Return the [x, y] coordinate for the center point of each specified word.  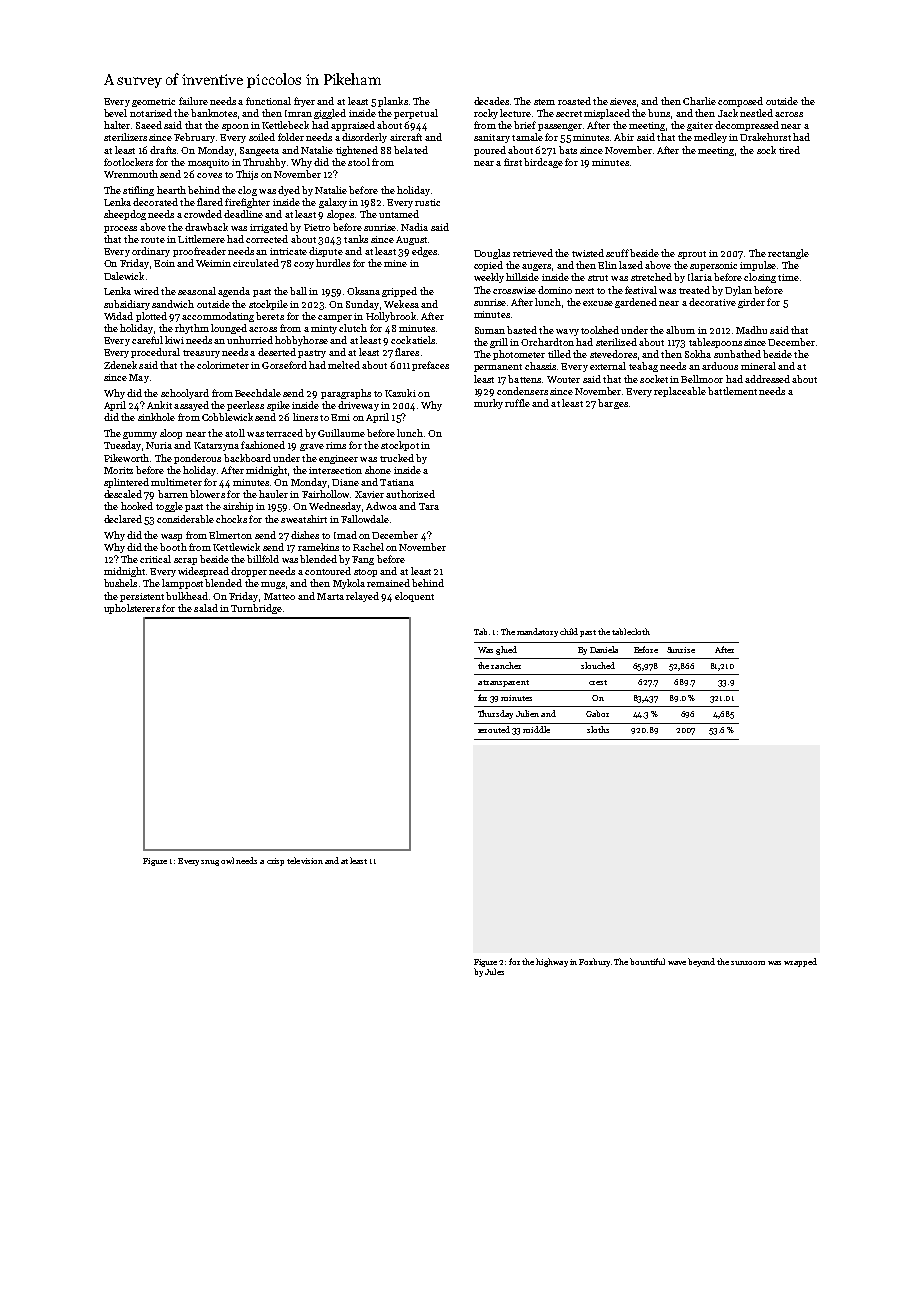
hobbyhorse [301, 341]
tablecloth [631, 631]
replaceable [680, 392]
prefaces [430, 366]
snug [210, 863]
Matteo [279, 596]
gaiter [700, 126]
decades [491, 101]
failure [193, 101]
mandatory [537, 632]
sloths [598, 729]
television [305, 860]
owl [227, 860]
